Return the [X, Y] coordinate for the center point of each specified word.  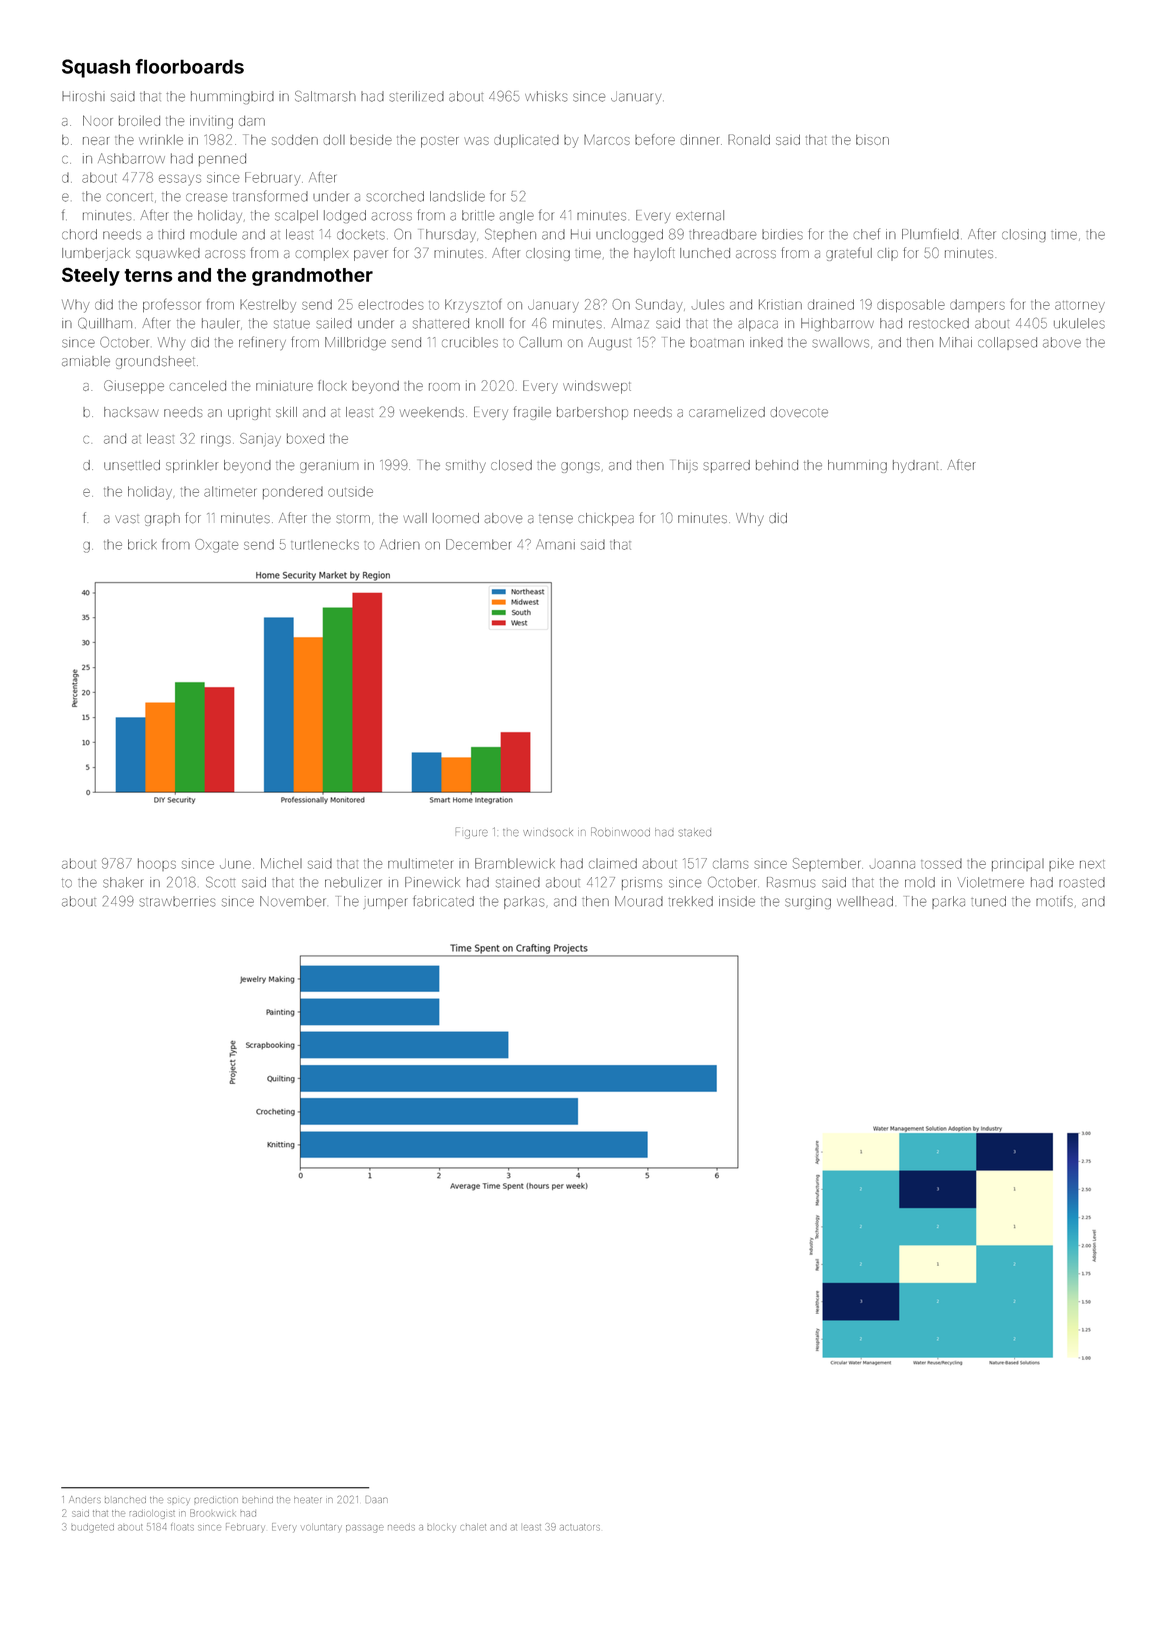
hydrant [915, 466]
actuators [580, 1527]
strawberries [177, 901]
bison [872, 140]
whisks [546, 96]
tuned [988, 901]
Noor [98, 120]
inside [737, 901]
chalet [473, 1527]
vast [127, 519]
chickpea [606, 519]
